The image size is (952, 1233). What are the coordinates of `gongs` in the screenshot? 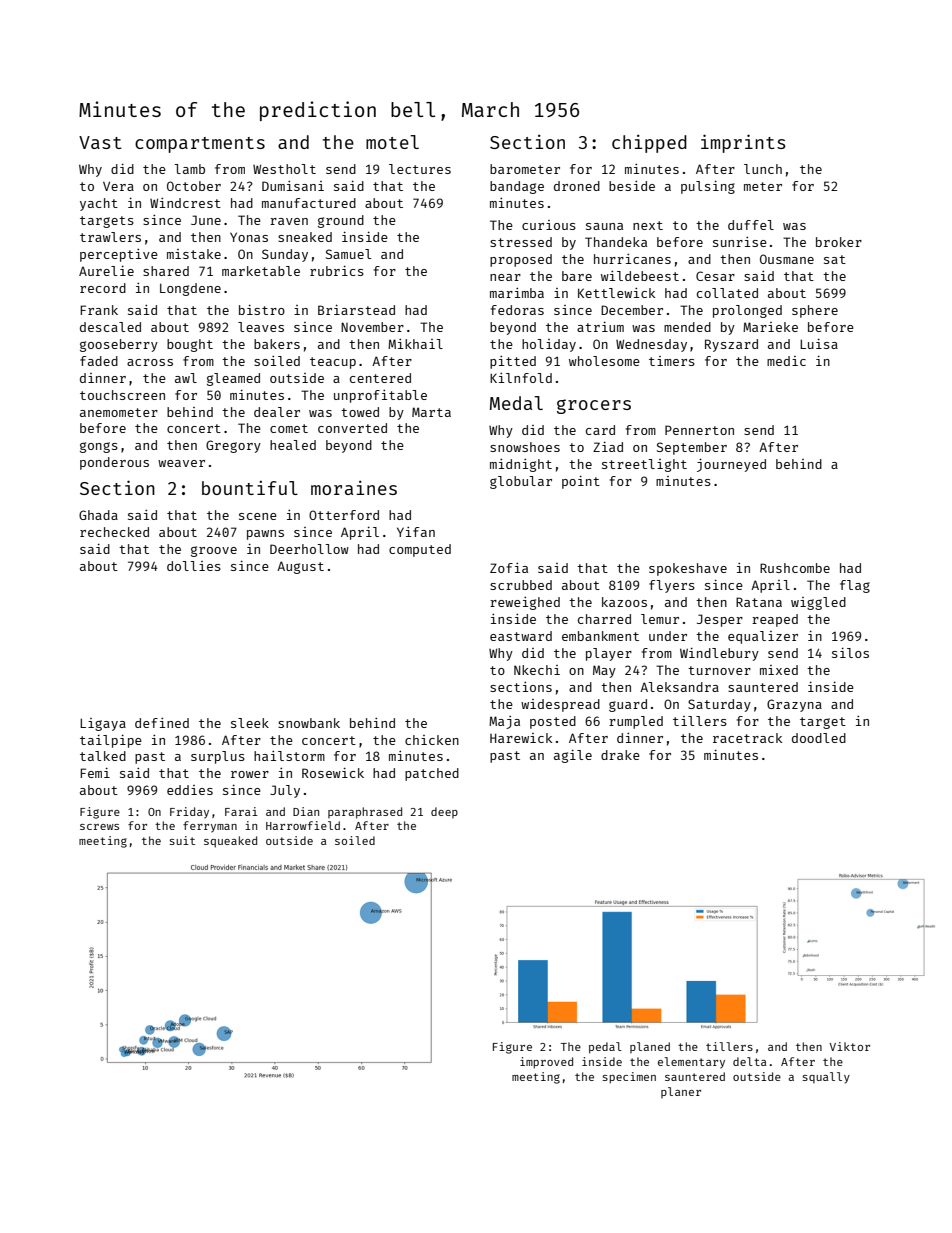 It's located at (99, 447).
